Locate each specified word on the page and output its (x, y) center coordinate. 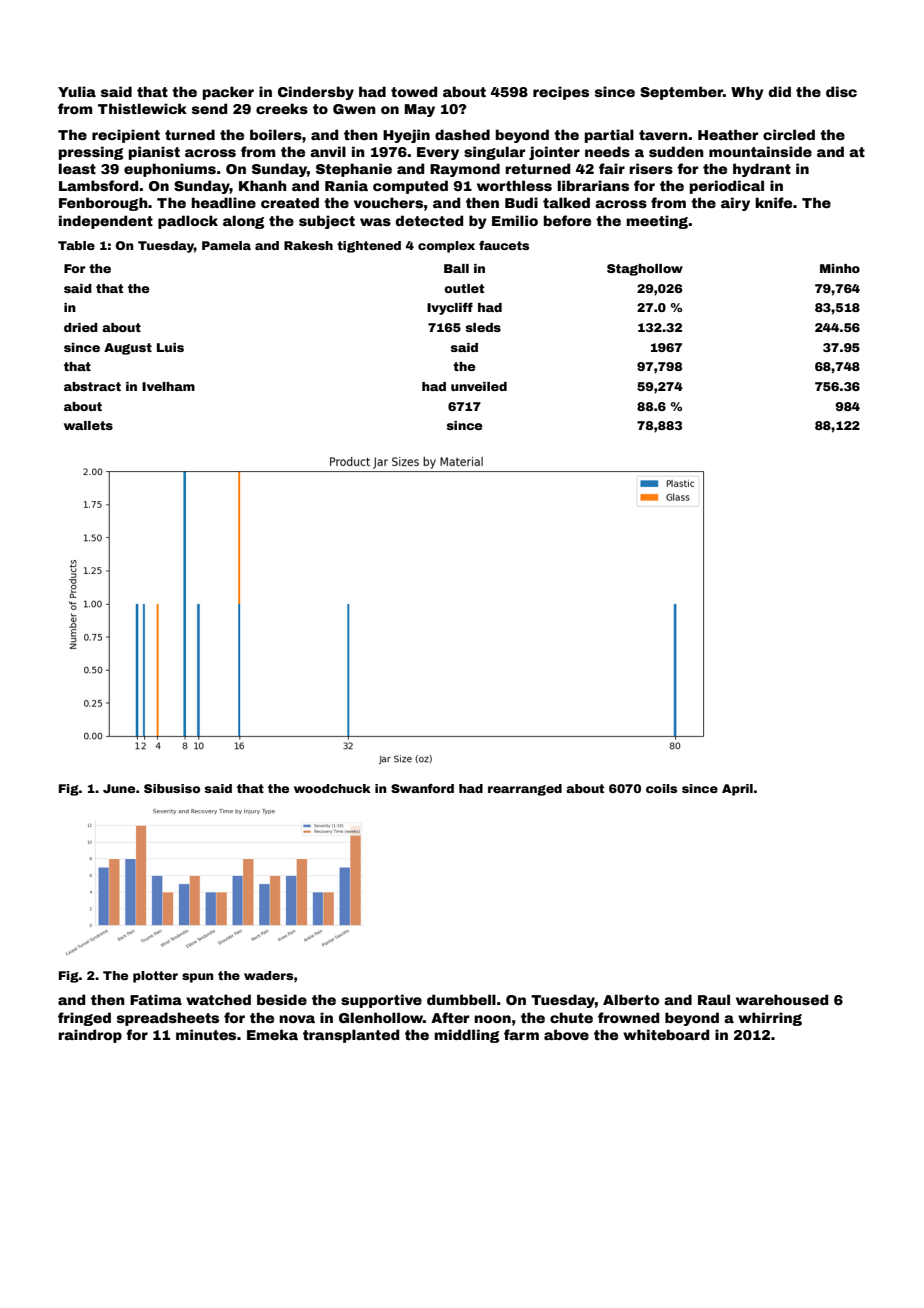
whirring (770, 1019)
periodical (727, 187)
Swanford (422, 788)
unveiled (479, 386)
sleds (483, 327)
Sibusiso (172, 788)
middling (466, 1036)
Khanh (263, 185)
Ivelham (168, 386)
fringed (84, 1019)
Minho (840, 268)
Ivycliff (450, 308)
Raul (714, 999)
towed (414, 91)
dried (81, 327)
